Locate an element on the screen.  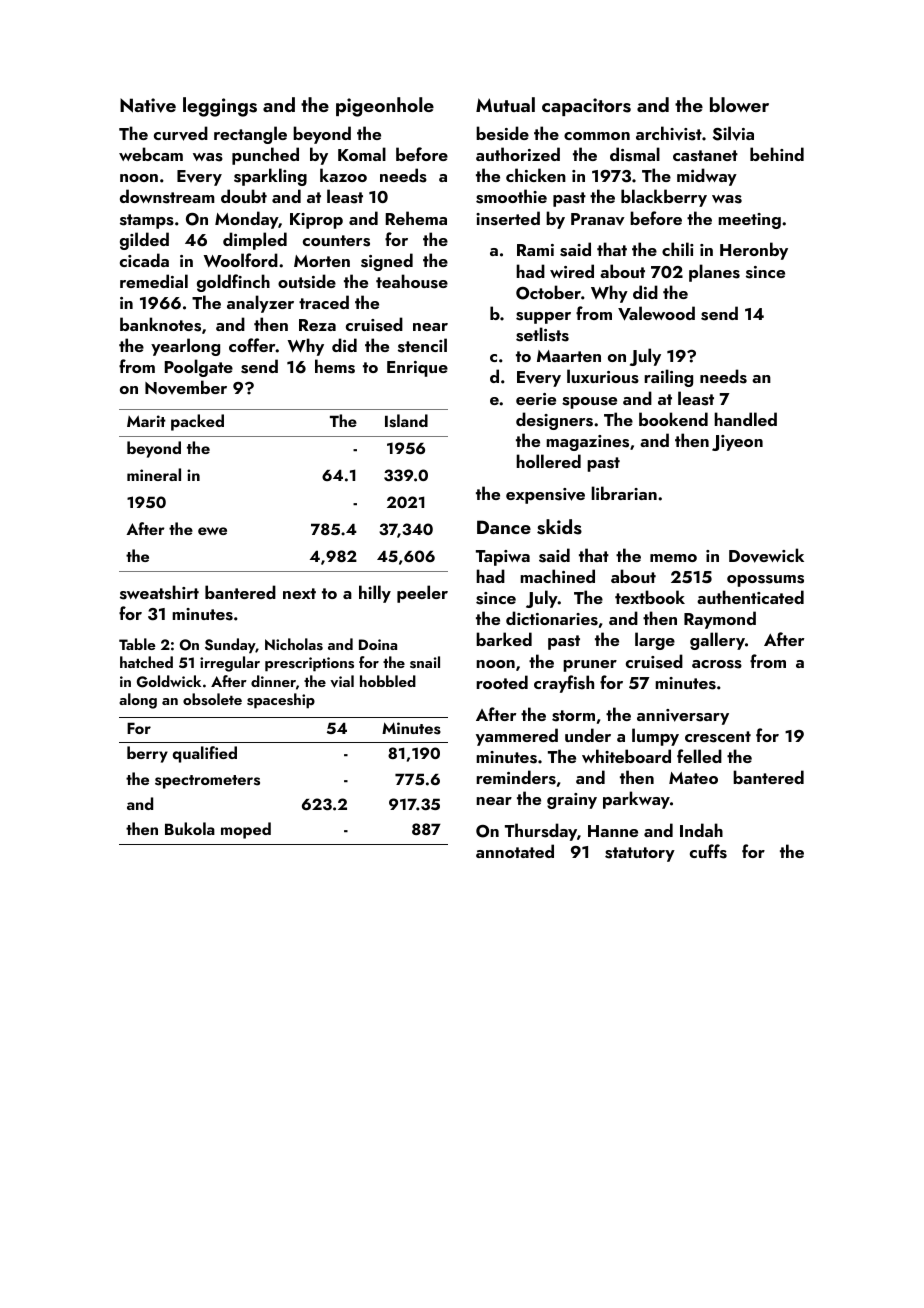
bookend is located at coordinates (673, 419).
